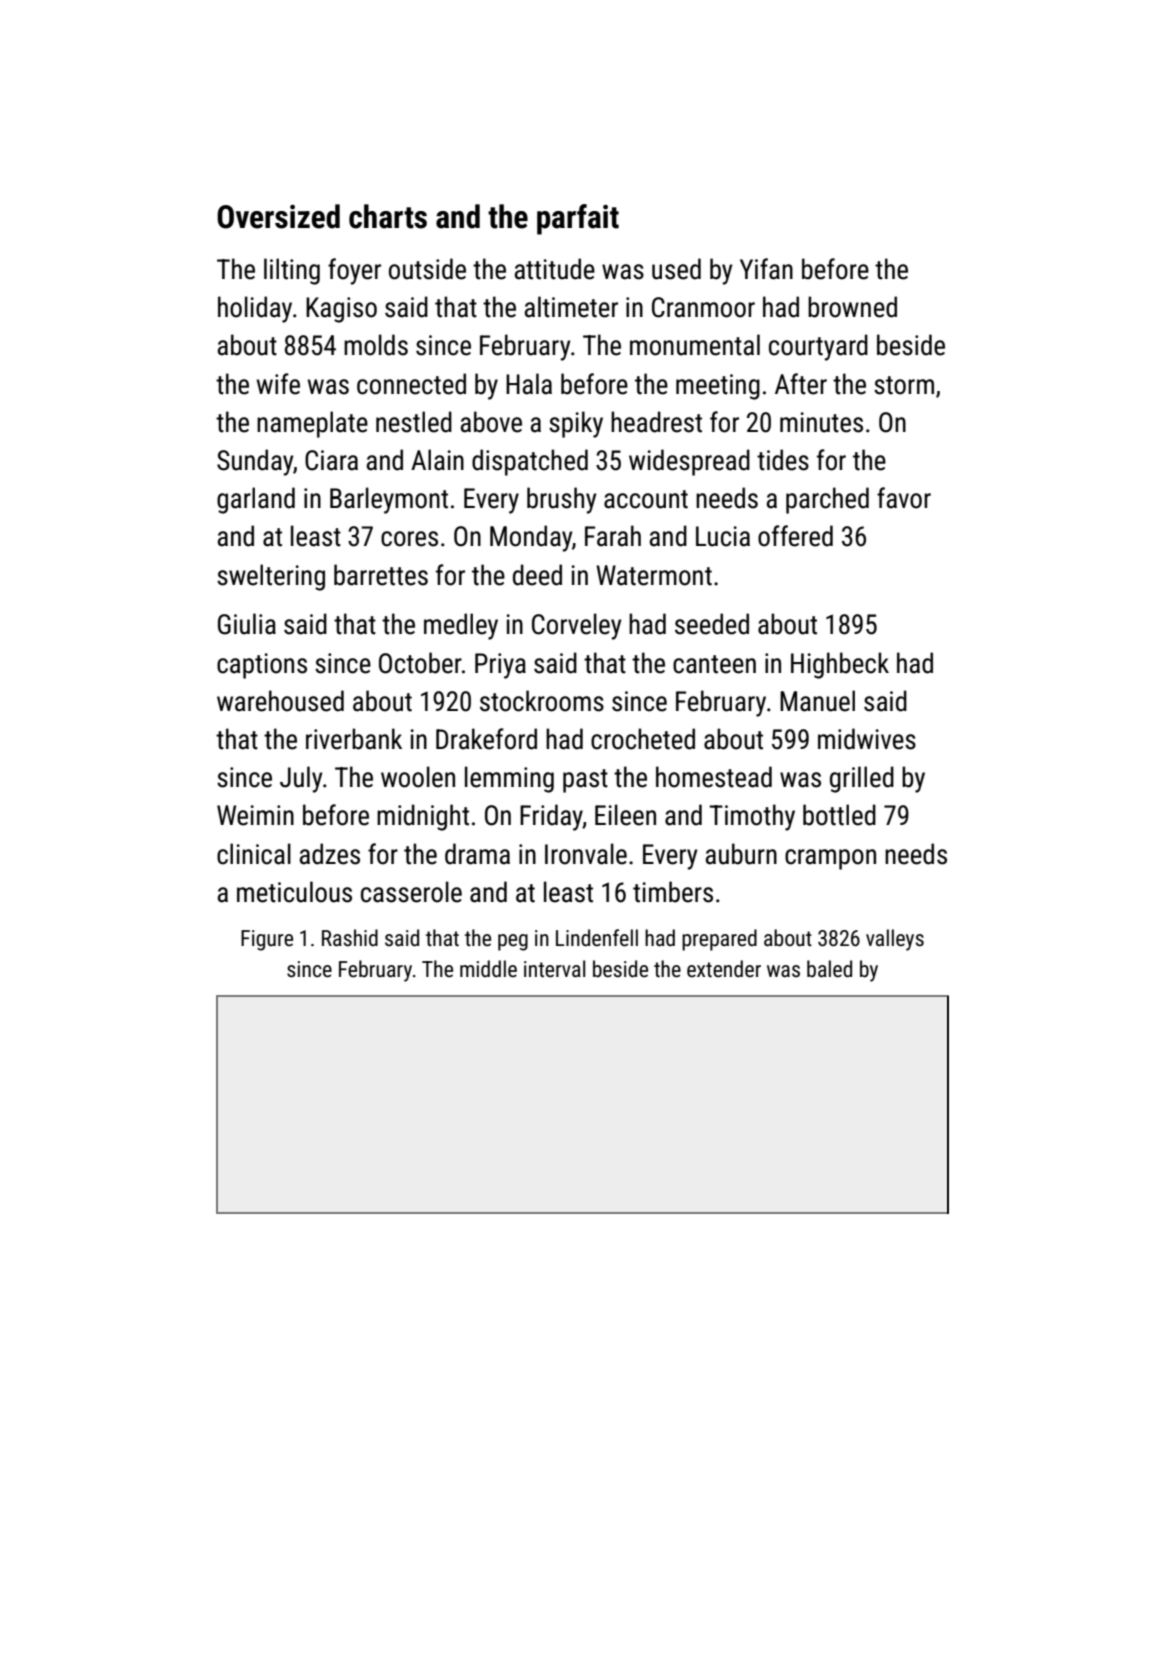  I want to click on connected, so click(411, 384).
